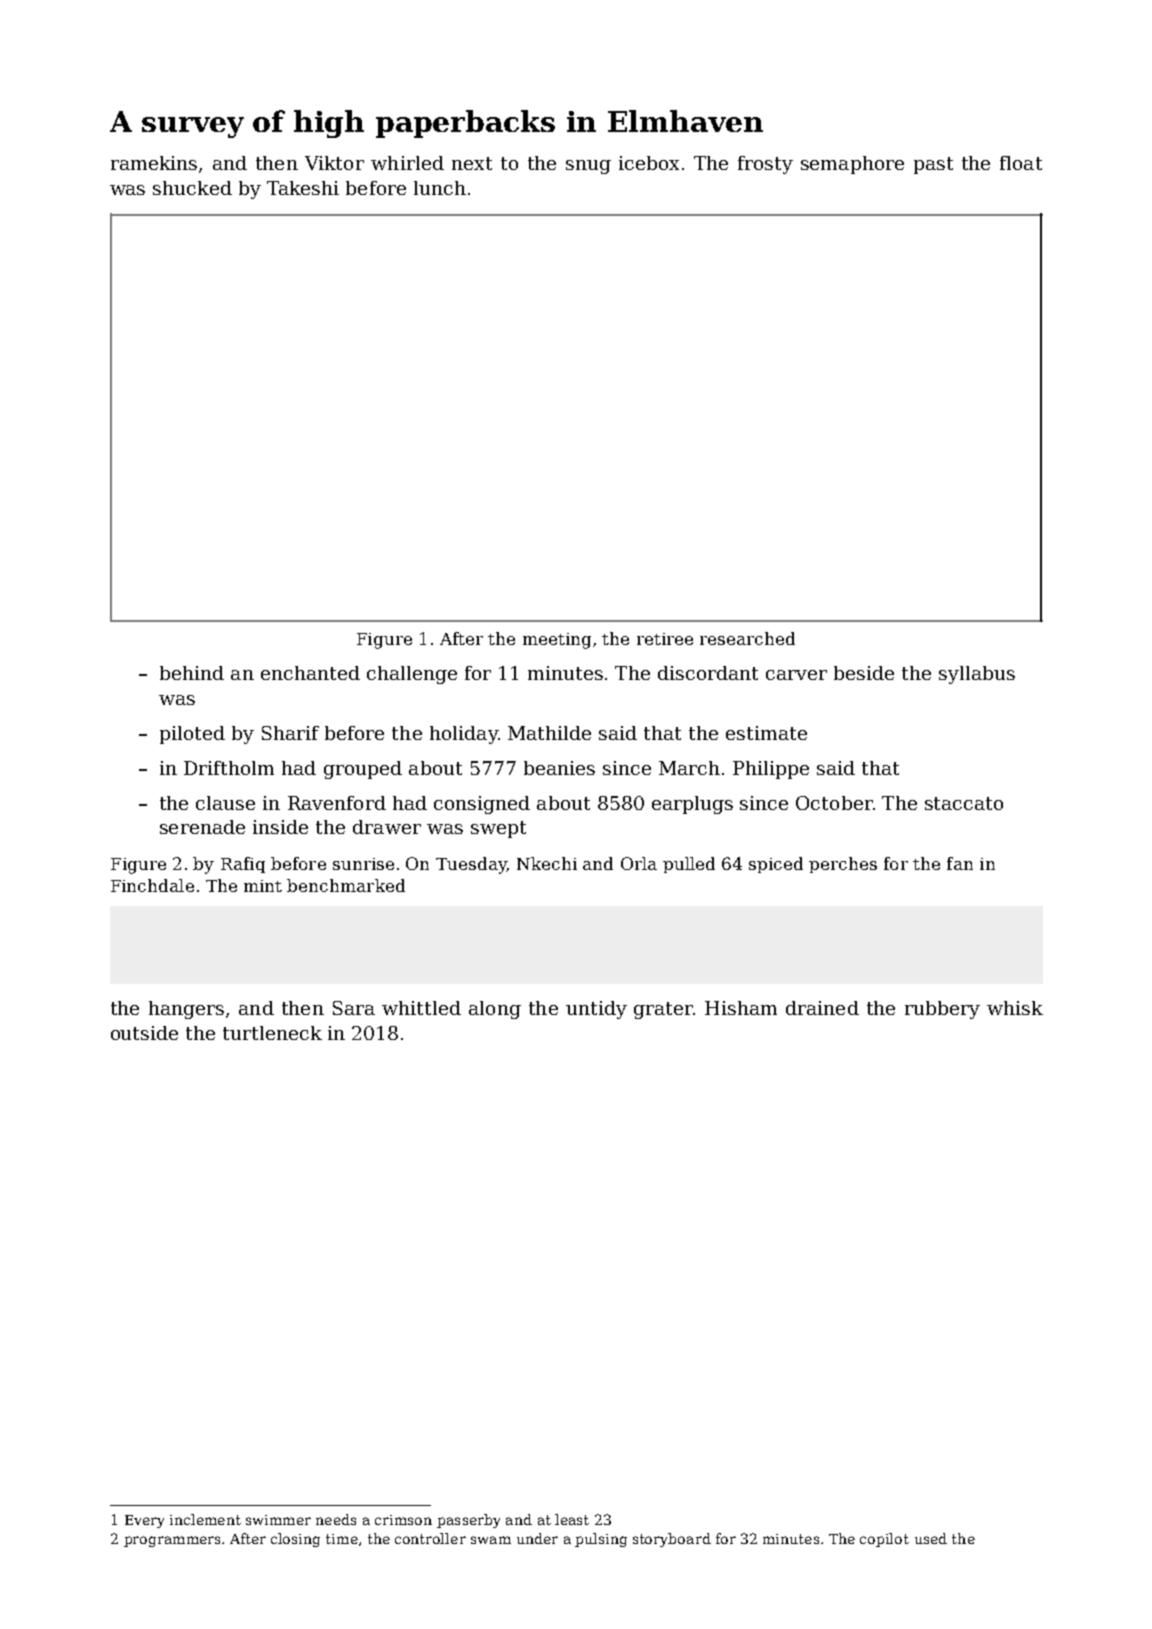 This screenshot has width=1152, height=1629. Describe the element at coordinates (192, 673) in the screenshot. I see `behind` at that location.
